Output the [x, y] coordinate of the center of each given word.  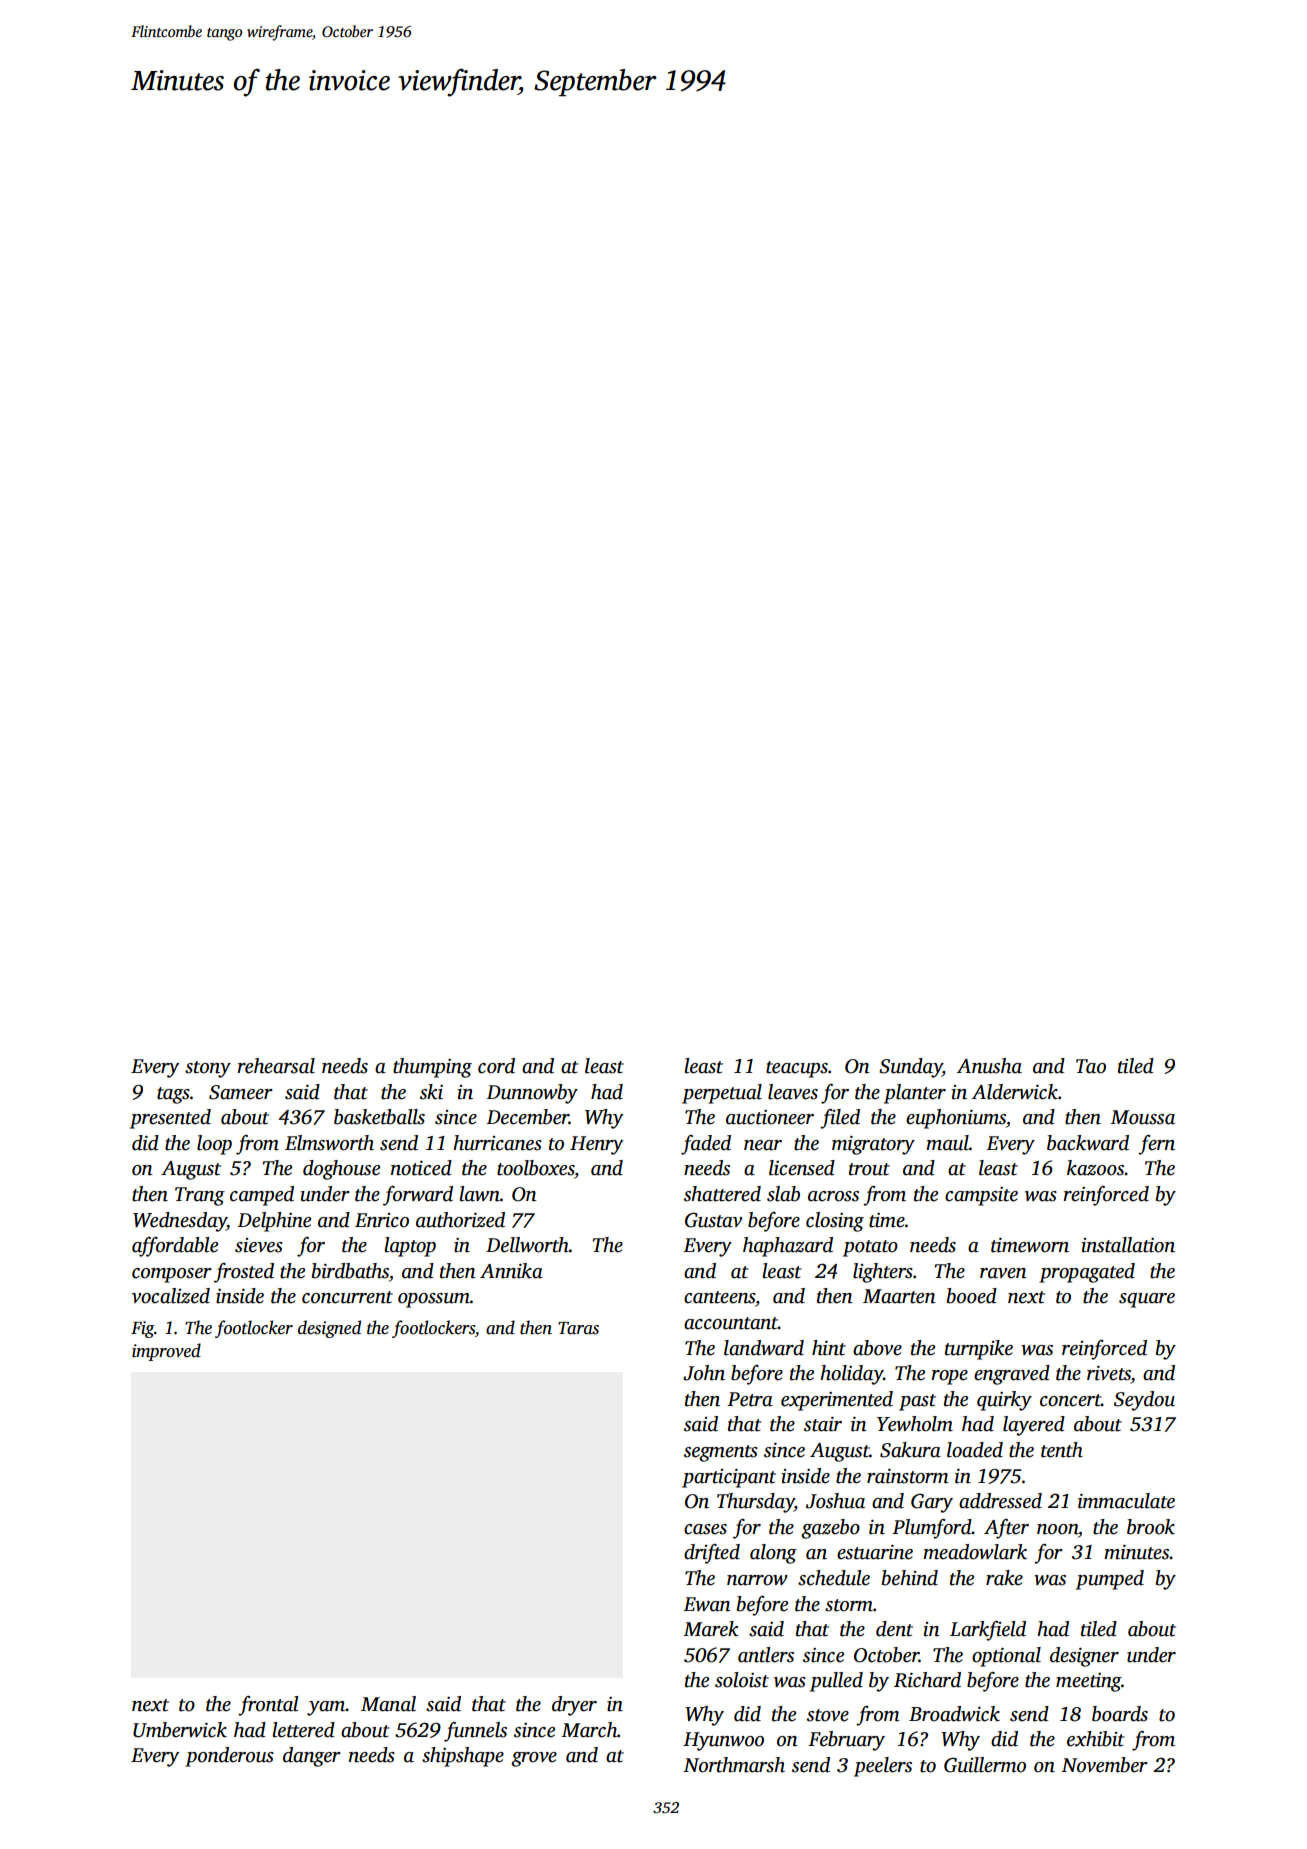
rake [1004, 1578]
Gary [932, 1503]
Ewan [707, 1604]
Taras [578, 1328]
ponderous [229, 1757]
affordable [175, 1247]
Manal [388, 1704]
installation [1128, 1245]
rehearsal [276, 1066]
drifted [712, 1554]
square [1147, 1300]
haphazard [788, 1247]
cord [496, 1066]
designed [329, 1329]
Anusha [989, 1066]
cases [705, 1529]
